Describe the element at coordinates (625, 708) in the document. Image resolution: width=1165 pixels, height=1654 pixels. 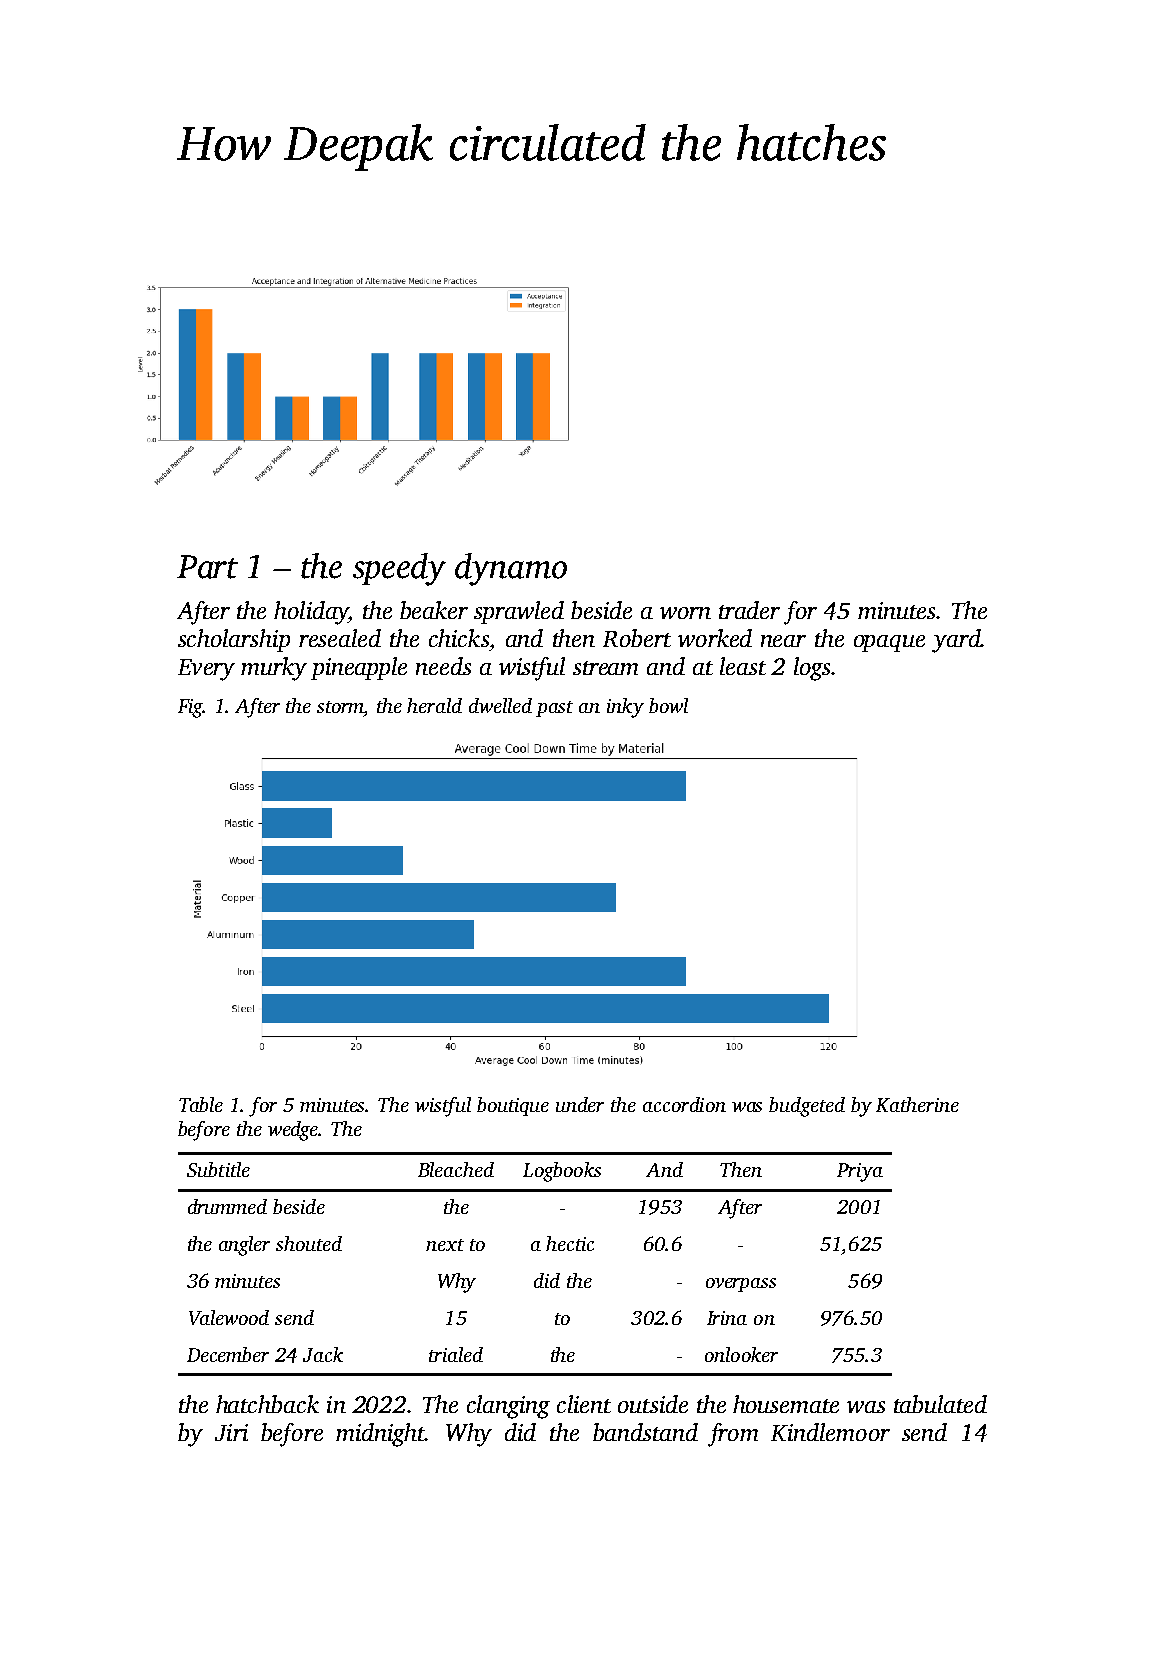
I see `inky` at that location.
